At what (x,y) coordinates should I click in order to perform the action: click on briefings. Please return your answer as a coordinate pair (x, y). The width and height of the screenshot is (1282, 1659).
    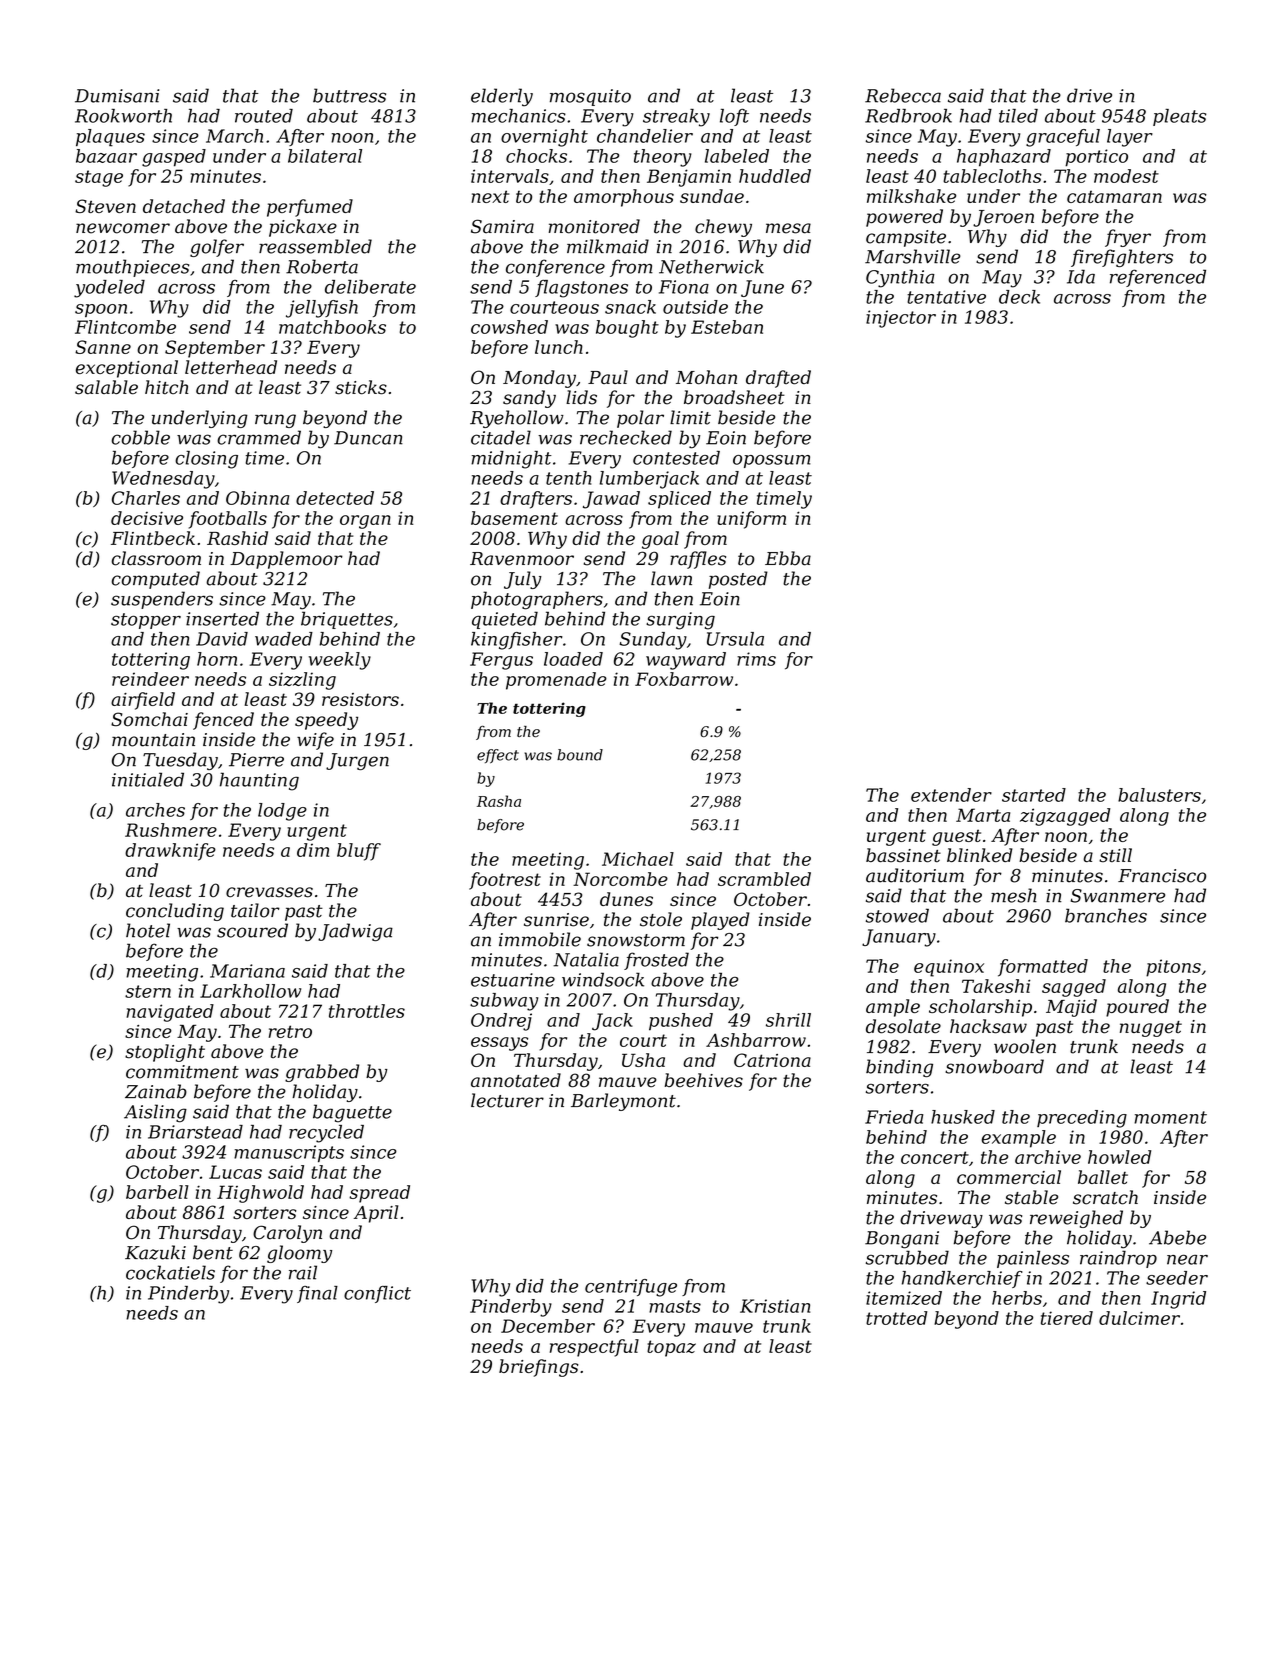
    Looking at the image, I should click on (538, 1368).
